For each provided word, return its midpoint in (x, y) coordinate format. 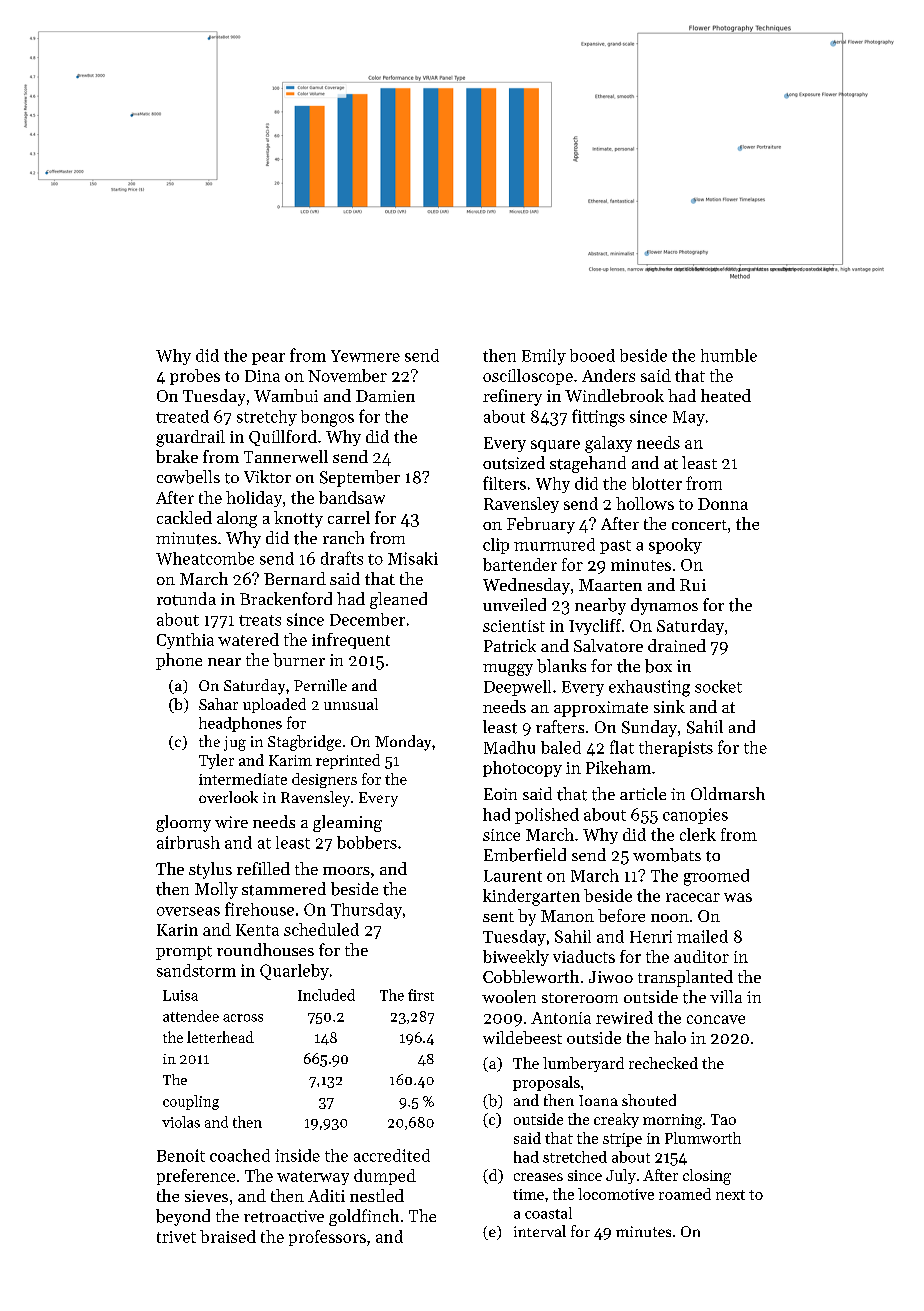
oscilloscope (528, 377)
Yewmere (365, 356)
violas (181, 1122)
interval (540, 1231)
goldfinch (364, 1217)
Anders (608, 375)
